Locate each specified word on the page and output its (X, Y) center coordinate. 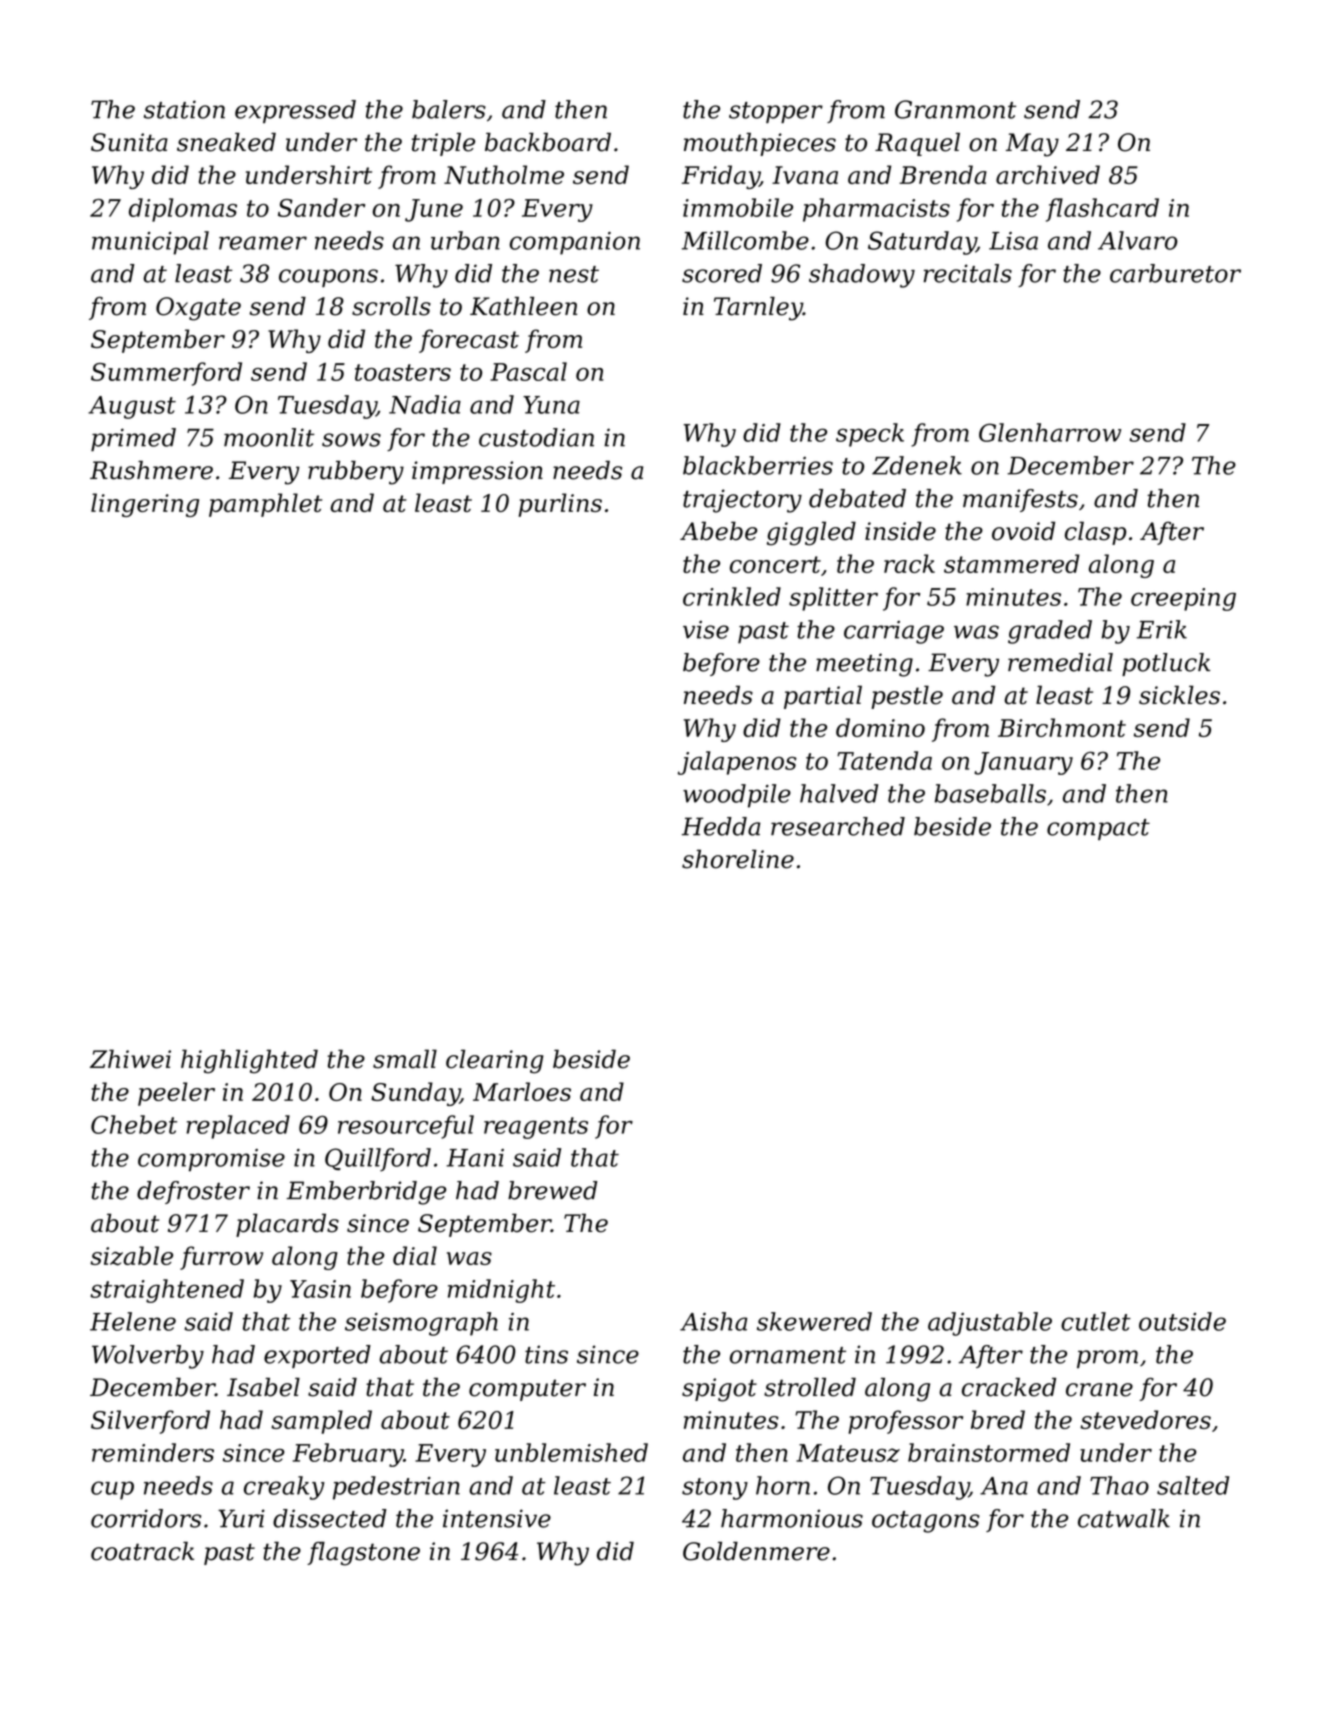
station (184, 109)
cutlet (1096, 1321)
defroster (193, 1192)
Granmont (955, 109)
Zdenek (917, 465)
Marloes (522, 1091)
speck (870, 435)
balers (449, 109)
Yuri (241, 1518)
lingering (145, 505)
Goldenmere (756, 1551)
